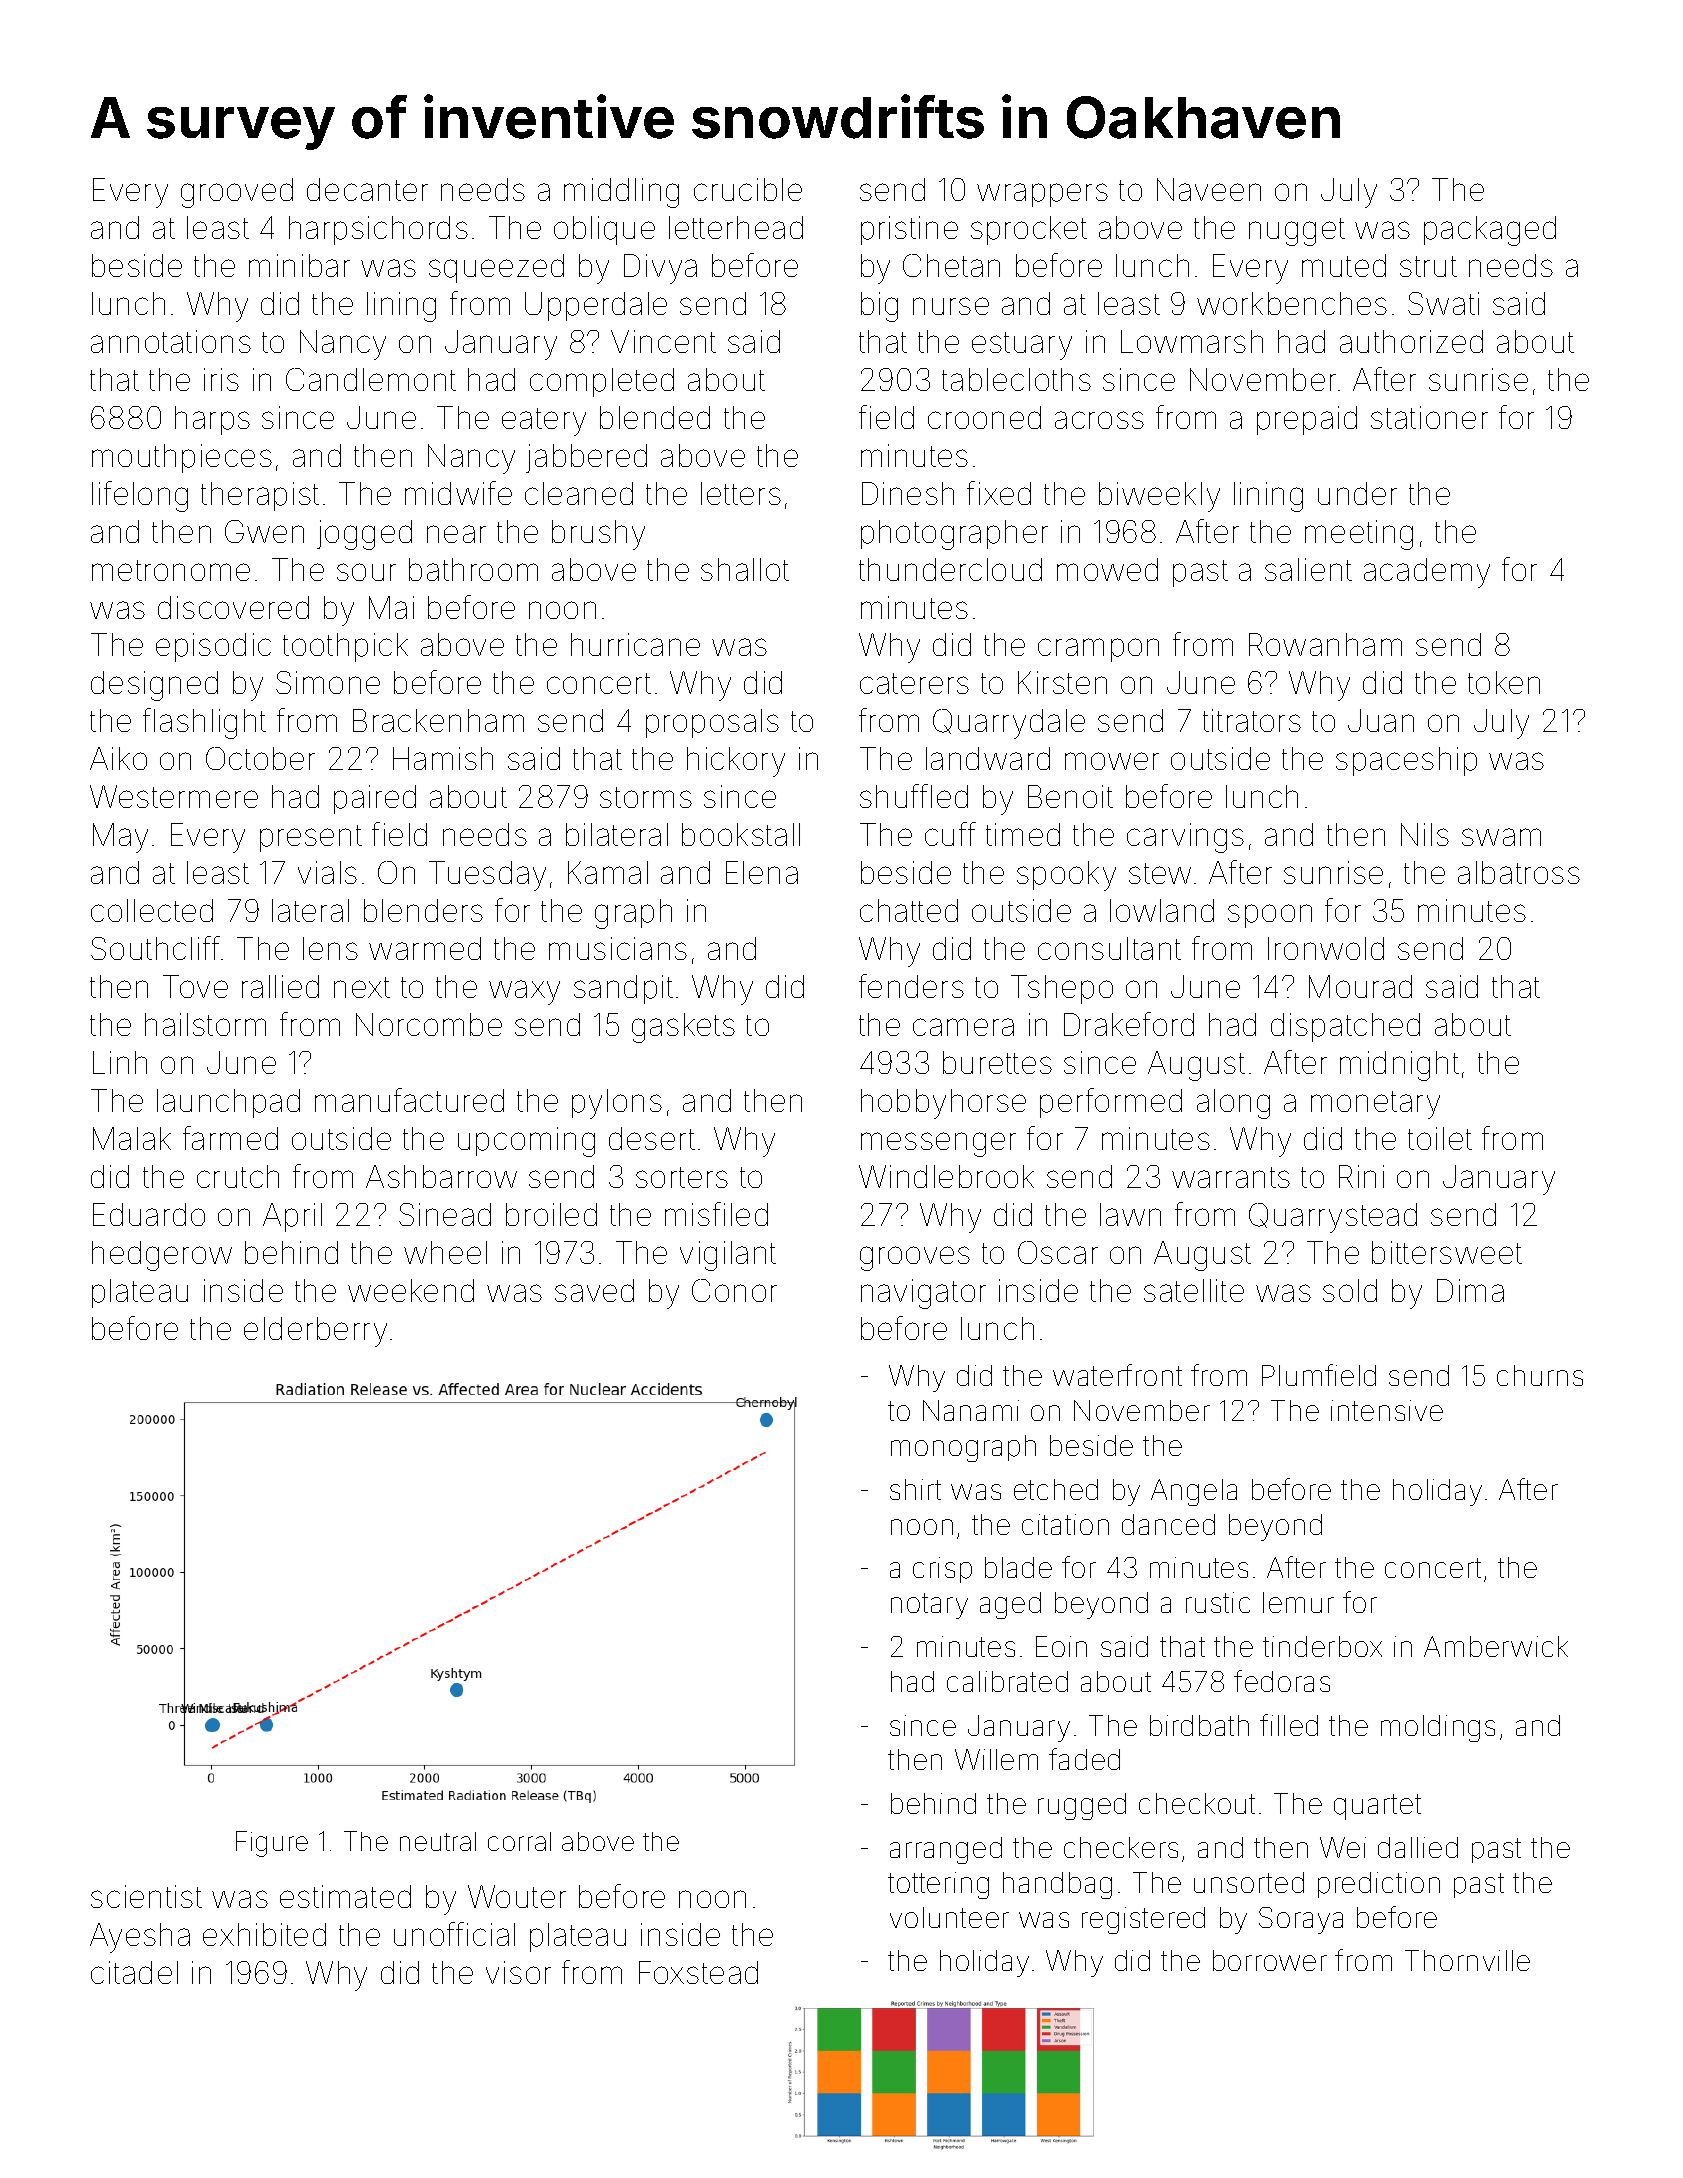 This screenshot has width=1683, height=2178. What do you see at coordinates (594, 1290) in the screenshot?
I see `saved` at bounding box center [594, 1290].
